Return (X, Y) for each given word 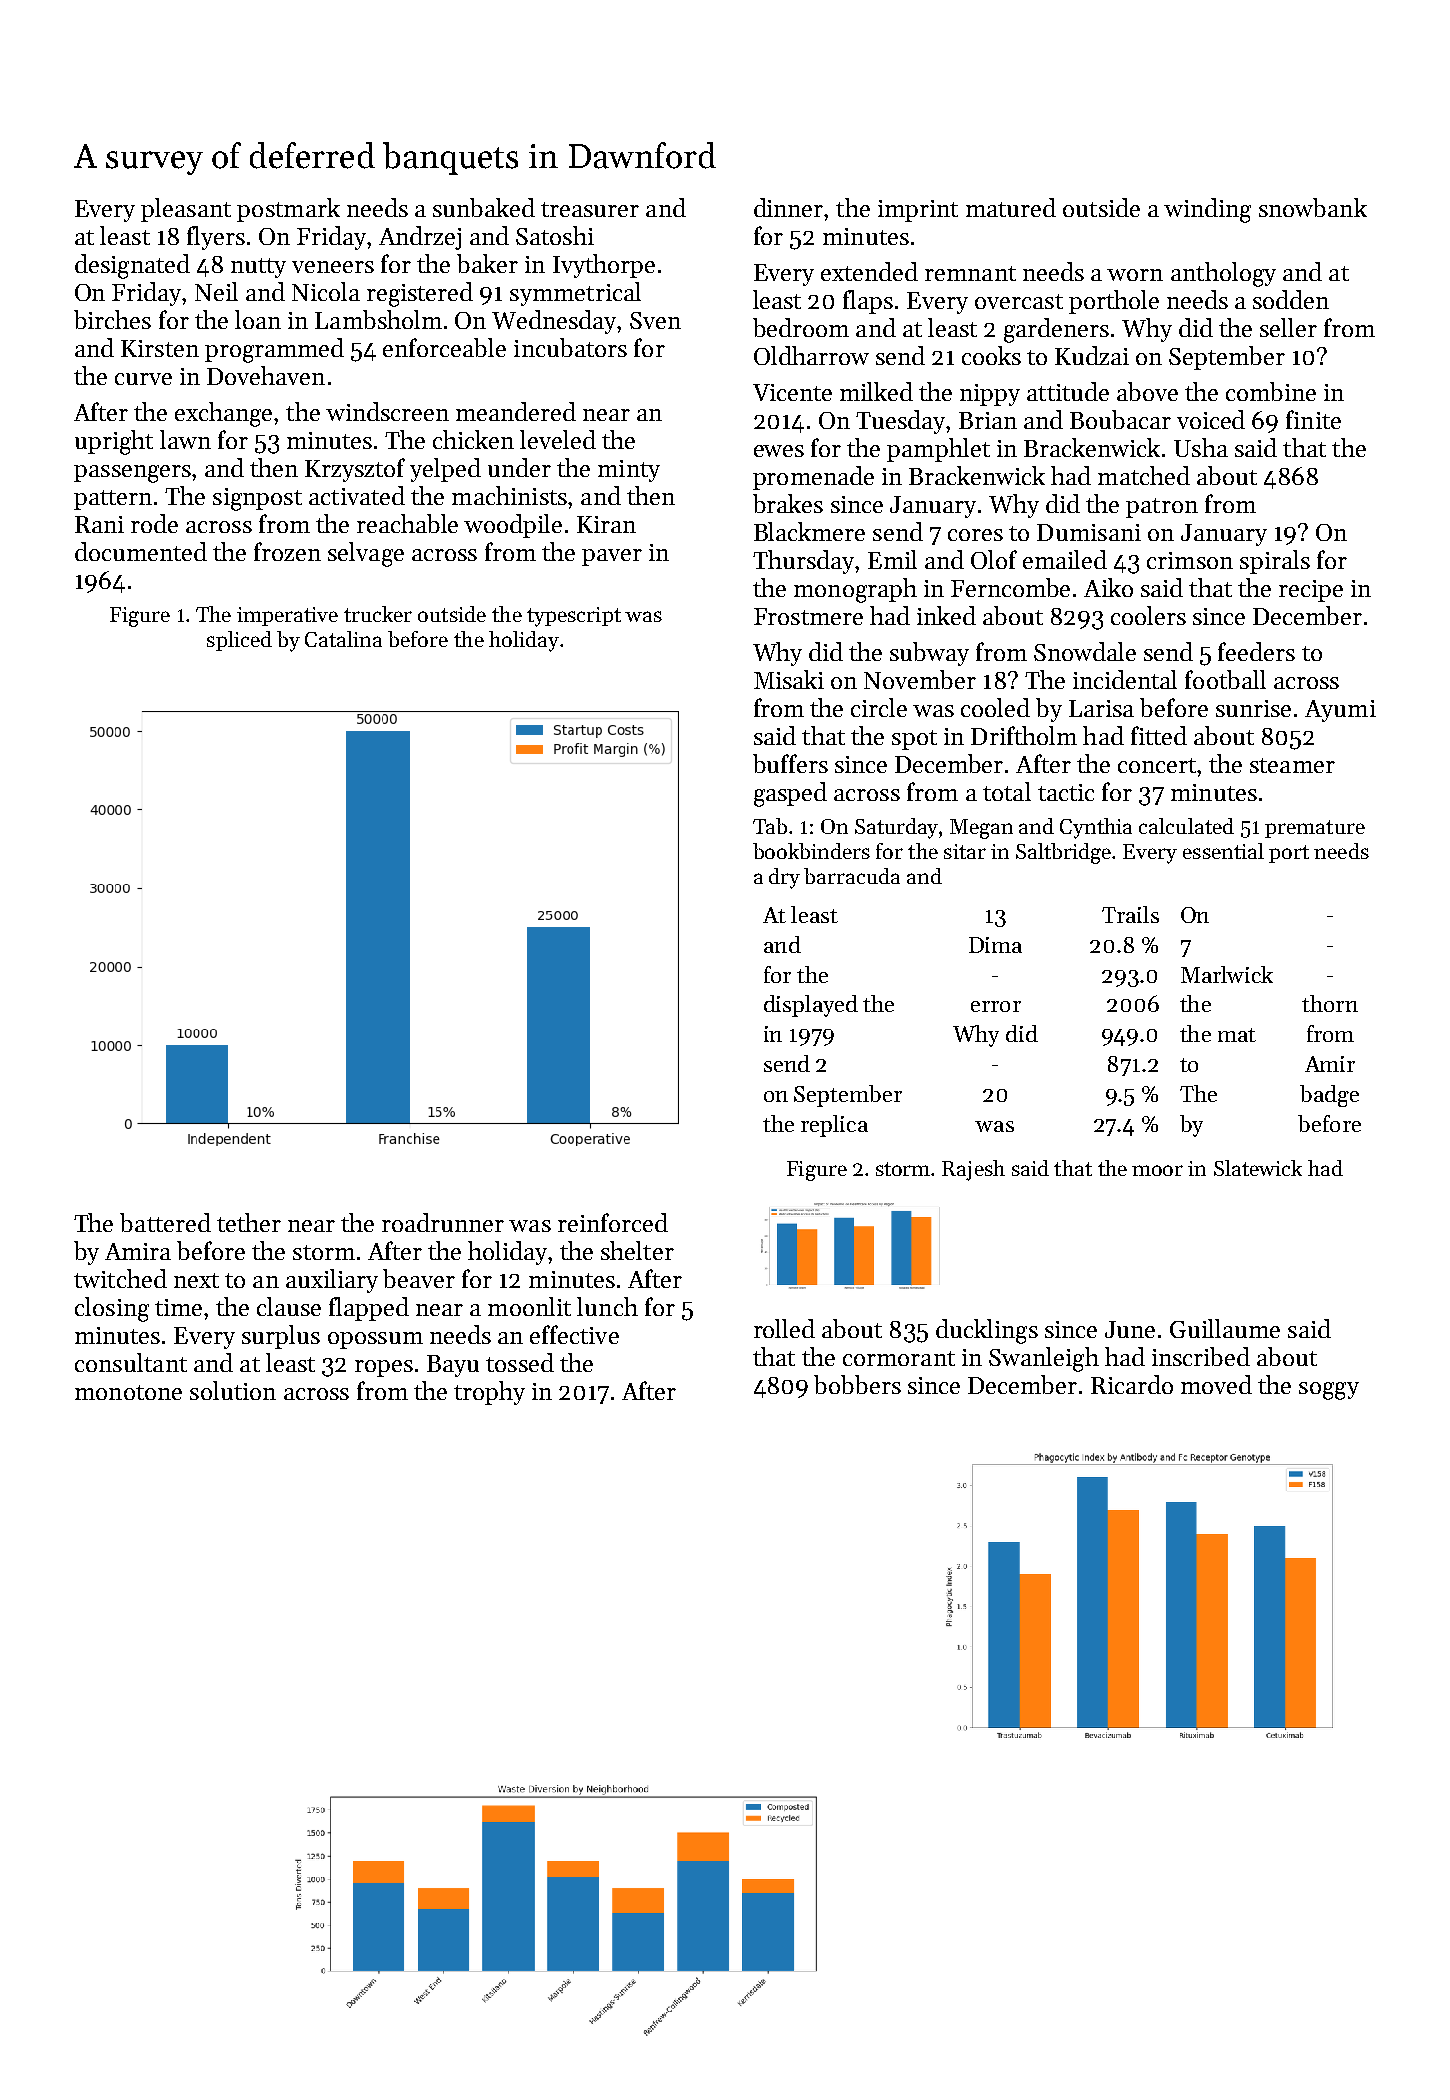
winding (1207, 210)
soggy (1329, 1391)
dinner (789, 207)
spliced (239, 641)
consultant (131, 1362)
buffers (790, 763)
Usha (1201, 447)
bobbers (857, 1384)
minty (629, 471)
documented (141, 551)
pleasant (186, 210)
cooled (995, 707)
